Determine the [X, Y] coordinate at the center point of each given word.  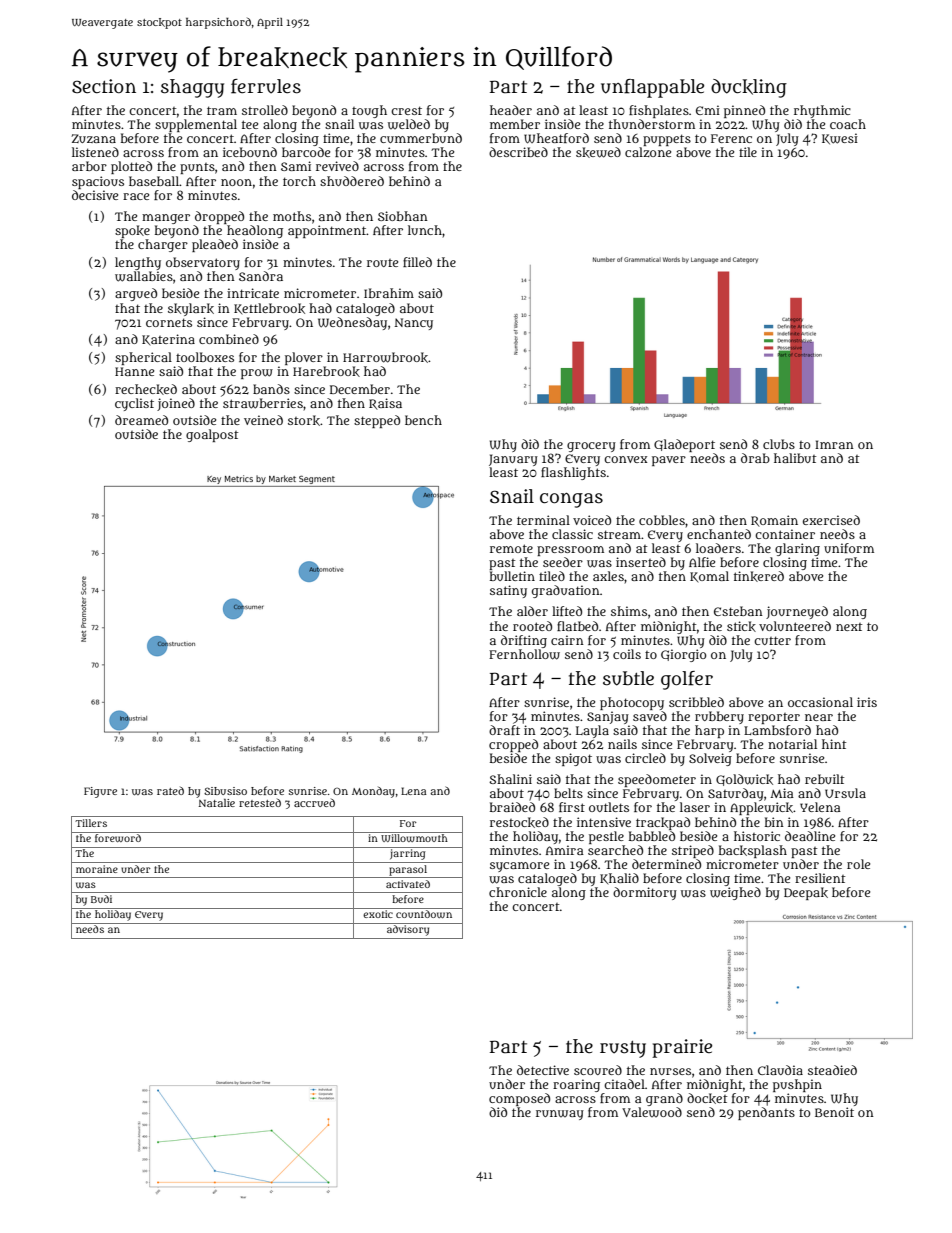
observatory [203, 263]
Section [104, 86]
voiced [592, 520]
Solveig [710, 759]
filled [417, 262]
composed [519, 1099]
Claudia [780, 1070]
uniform [849, 548]
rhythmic [822, 111]
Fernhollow [524, 654]
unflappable [652, 88]
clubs [779, 444]
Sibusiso [225, 791]
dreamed [141, 420]
